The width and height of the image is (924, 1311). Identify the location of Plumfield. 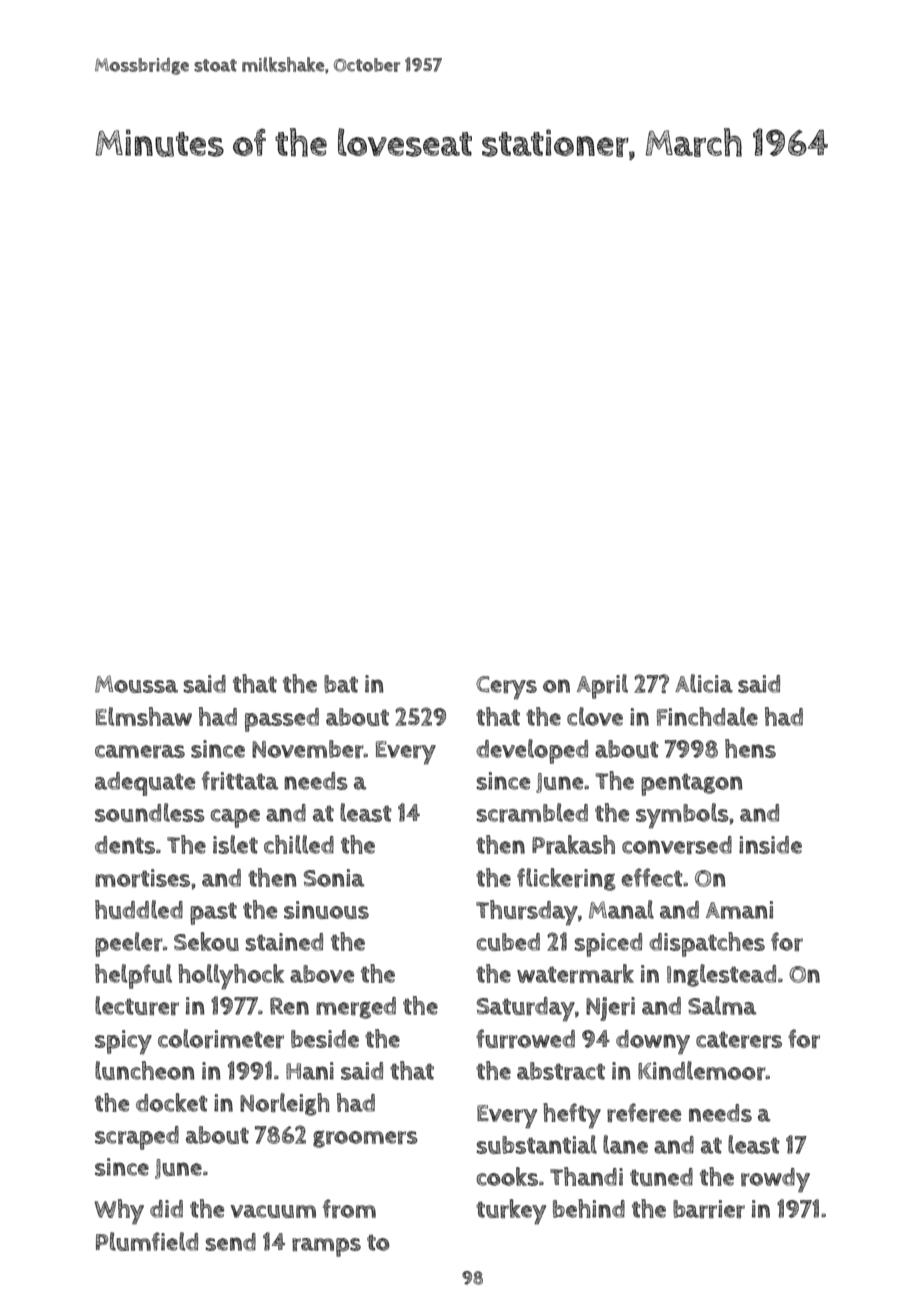
(147, 1241).
